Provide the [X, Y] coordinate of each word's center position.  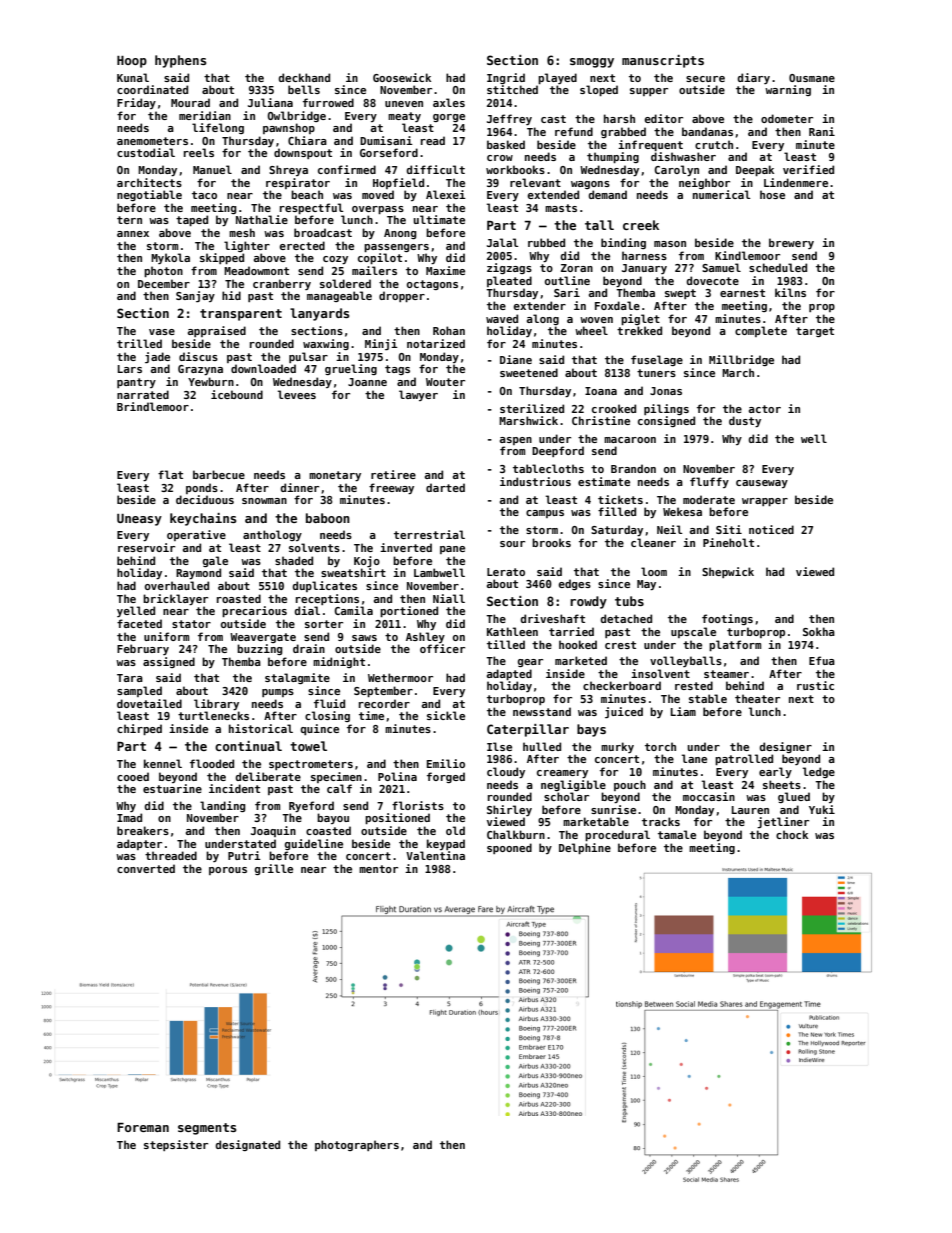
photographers [357, 1145]
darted [445, 487]
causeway [762, 484]
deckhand [304, 77]
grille [274, 869]
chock [792, 834]
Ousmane [812, 78]
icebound [237, 394]
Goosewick [402, 77]
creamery [562, 774]
